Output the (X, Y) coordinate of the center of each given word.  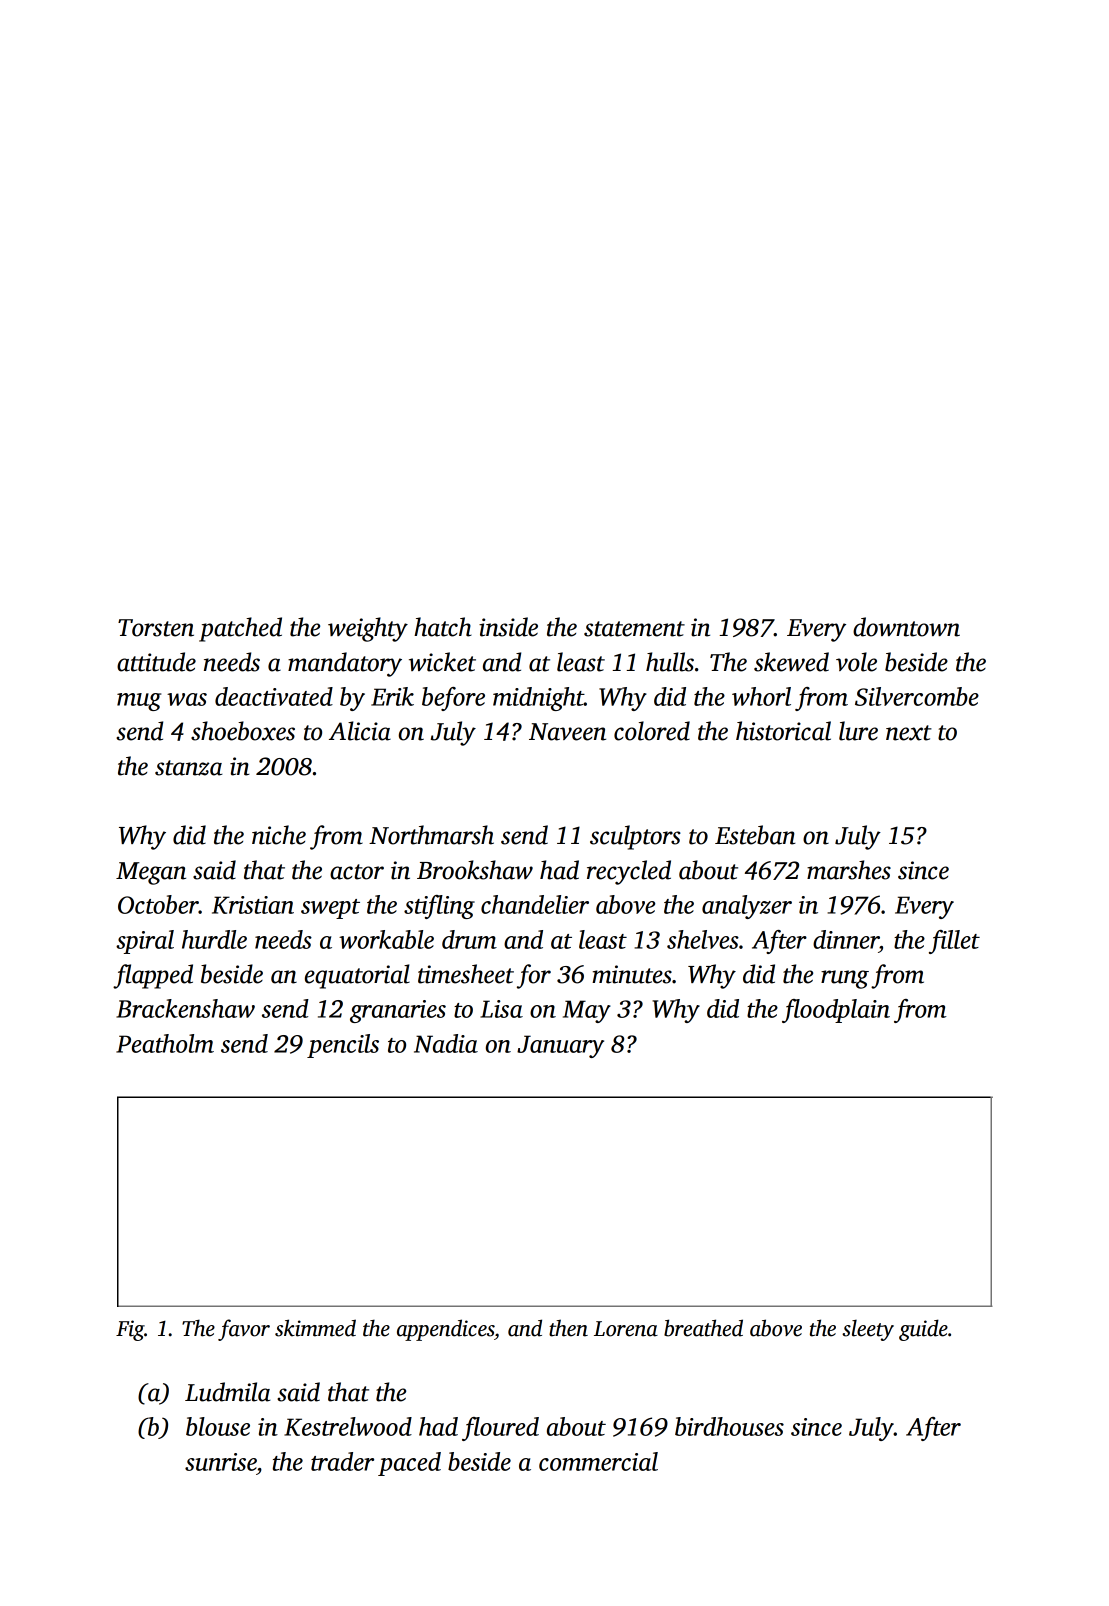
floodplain (836, 1011)
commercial (598, 1461)
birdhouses (729, 1426)
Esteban (755, 835)
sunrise (221, 1462)
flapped (153, 976)
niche (279, 835)
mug (139, 702)
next (909, 733)
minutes (632, 974)
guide (923, 1330)
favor (244, 1330)
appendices (445, 1330)
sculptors (635, 837)
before (453, 699)
